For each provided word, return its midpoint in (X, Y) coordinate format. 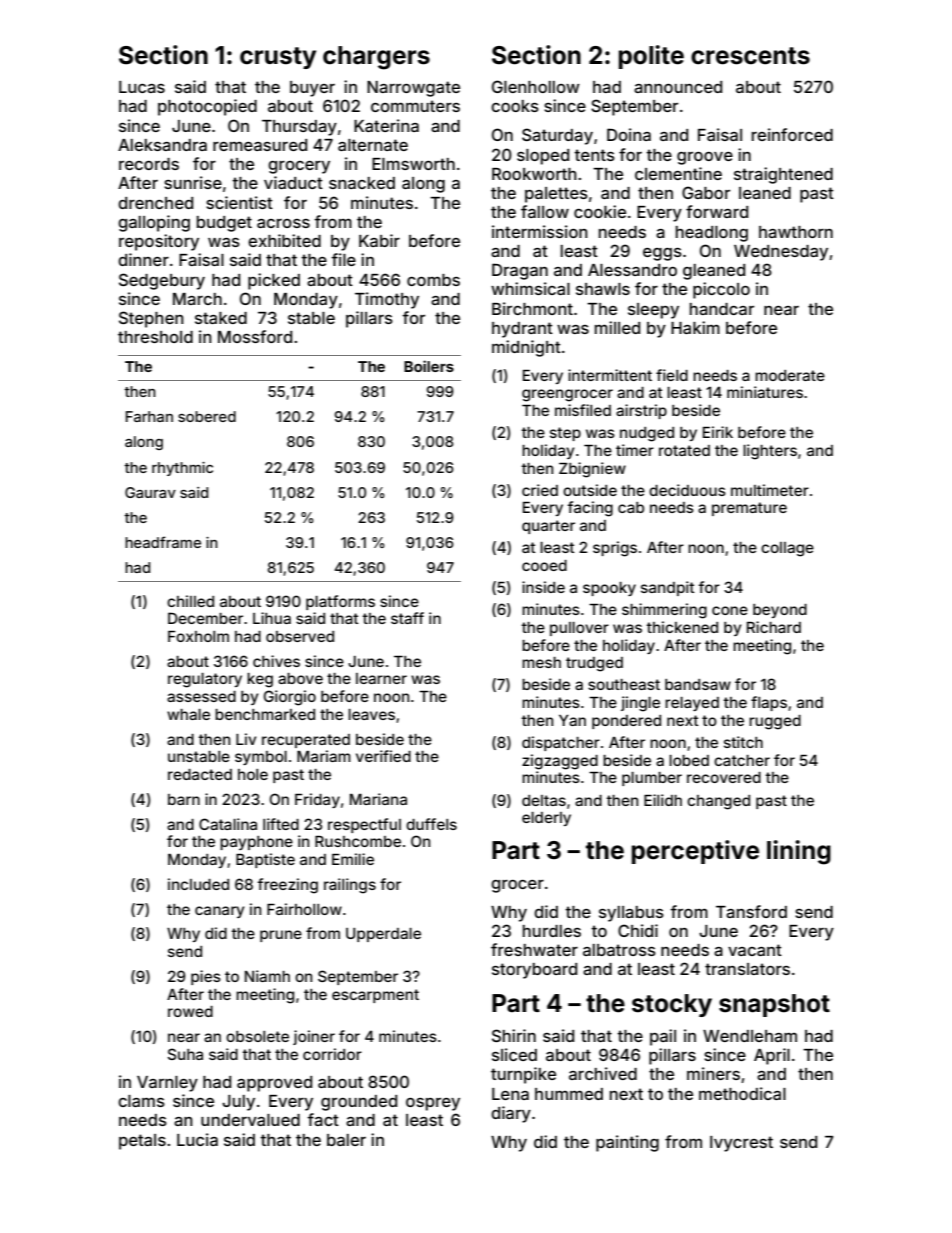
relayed (692, 704)
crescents (750, 56)
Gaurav (150, 492)
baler (346, 1140)
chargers (376, 58)
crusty (278, 58)
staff (407, 618)
